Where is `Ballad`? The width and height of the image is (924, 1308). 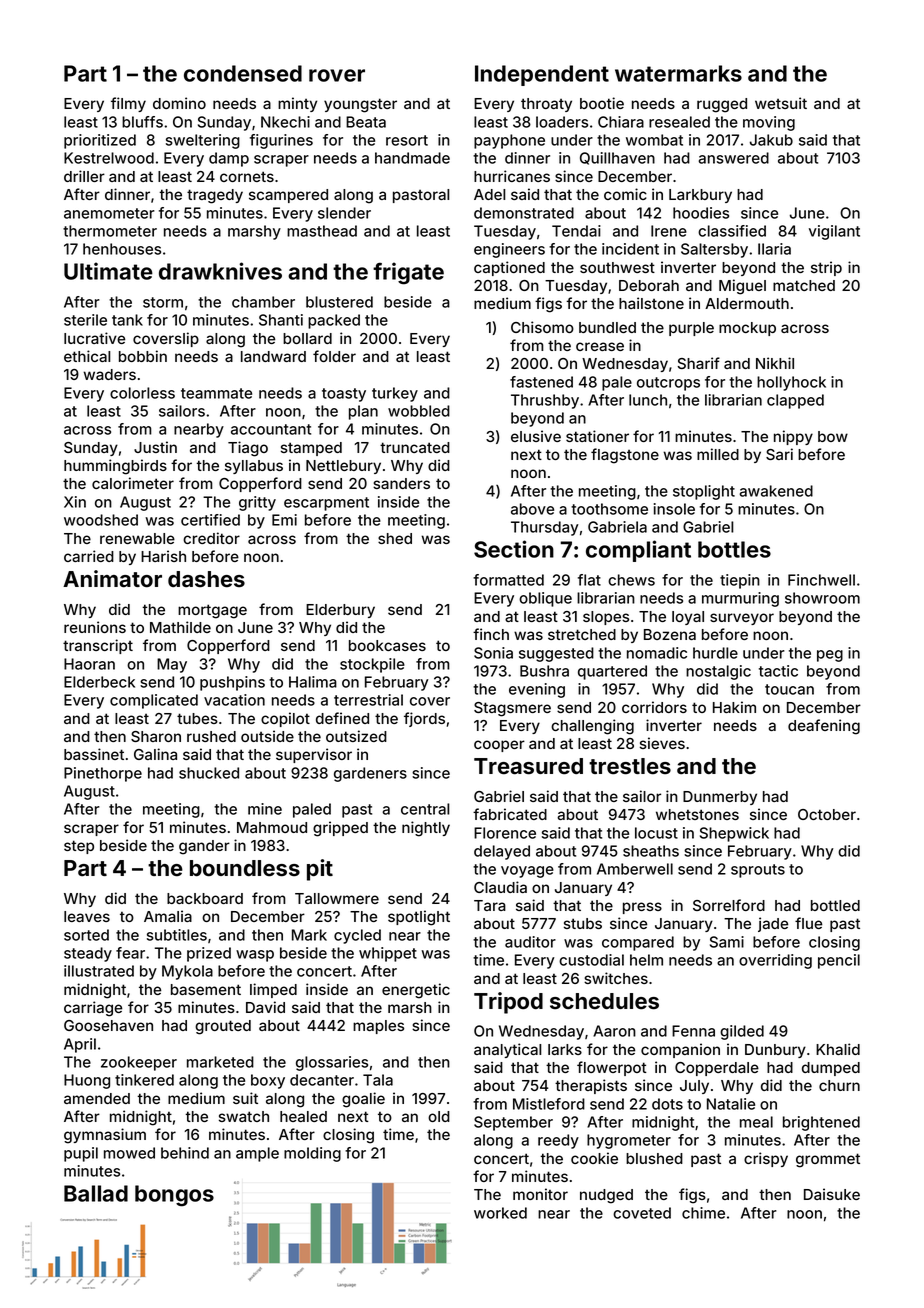
Ballad is located at coordinates (96, 1193).
